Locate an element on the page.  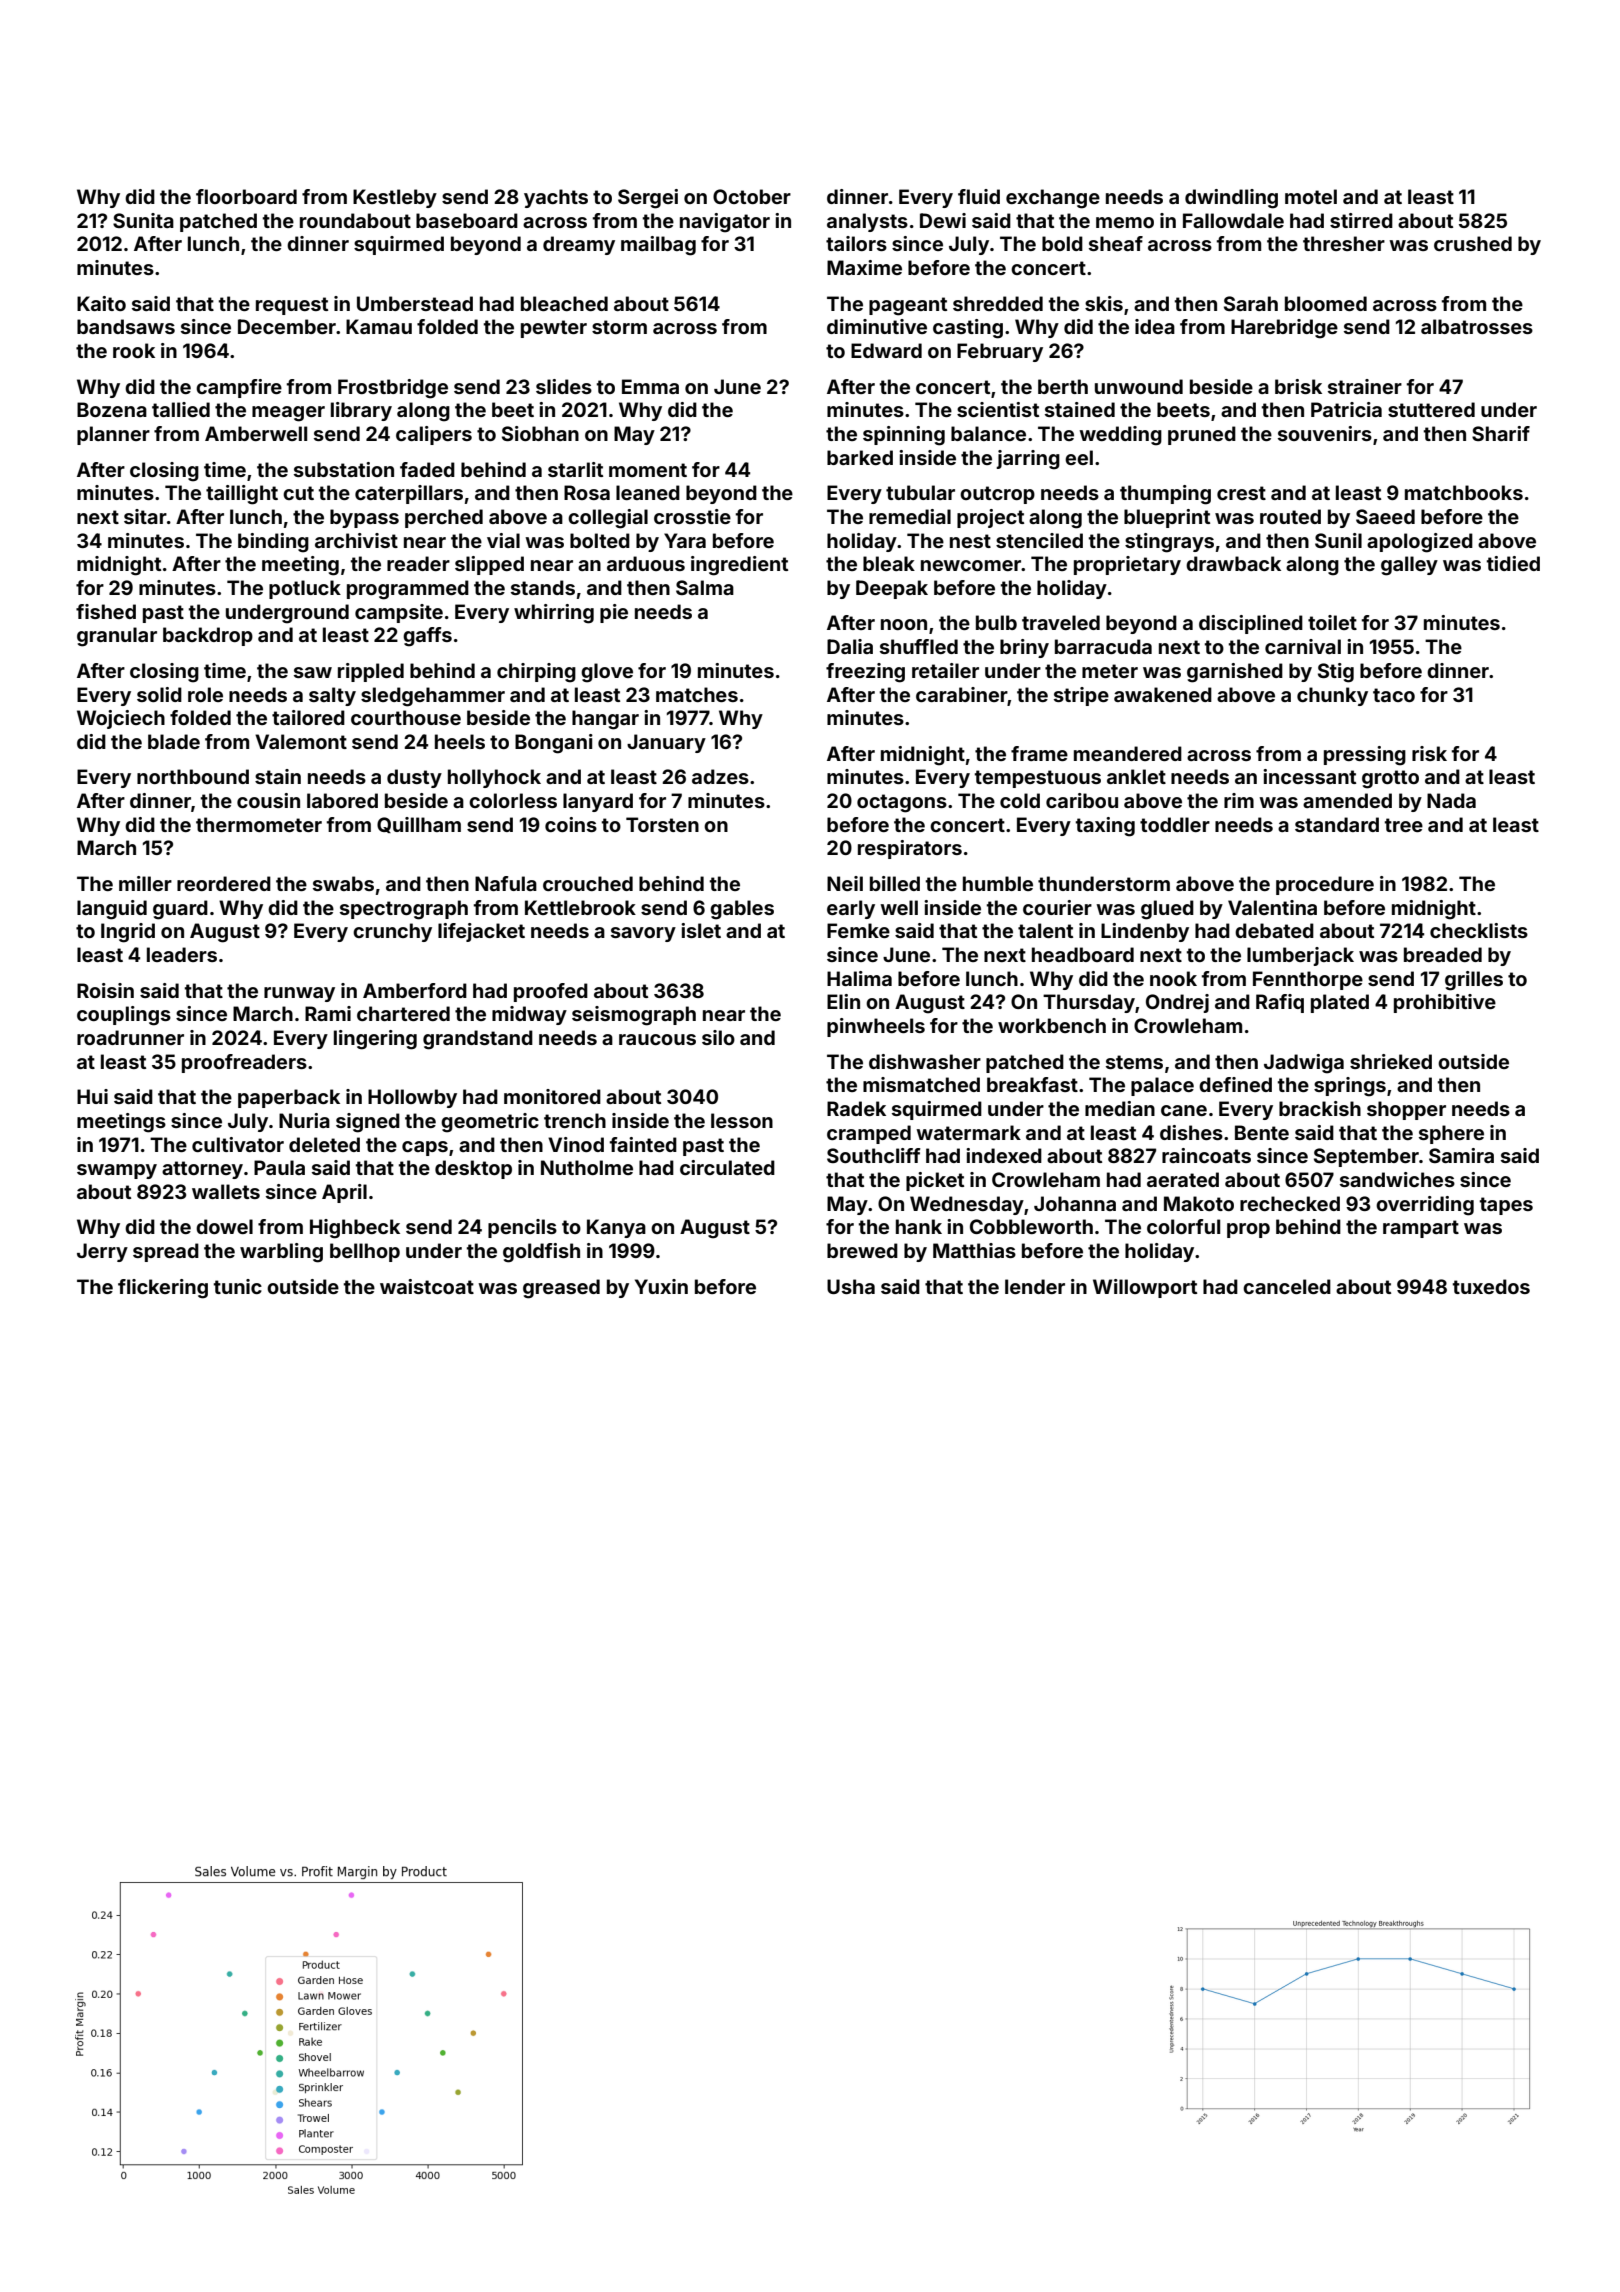
Wojciech is located at coordinates (121, 719).
